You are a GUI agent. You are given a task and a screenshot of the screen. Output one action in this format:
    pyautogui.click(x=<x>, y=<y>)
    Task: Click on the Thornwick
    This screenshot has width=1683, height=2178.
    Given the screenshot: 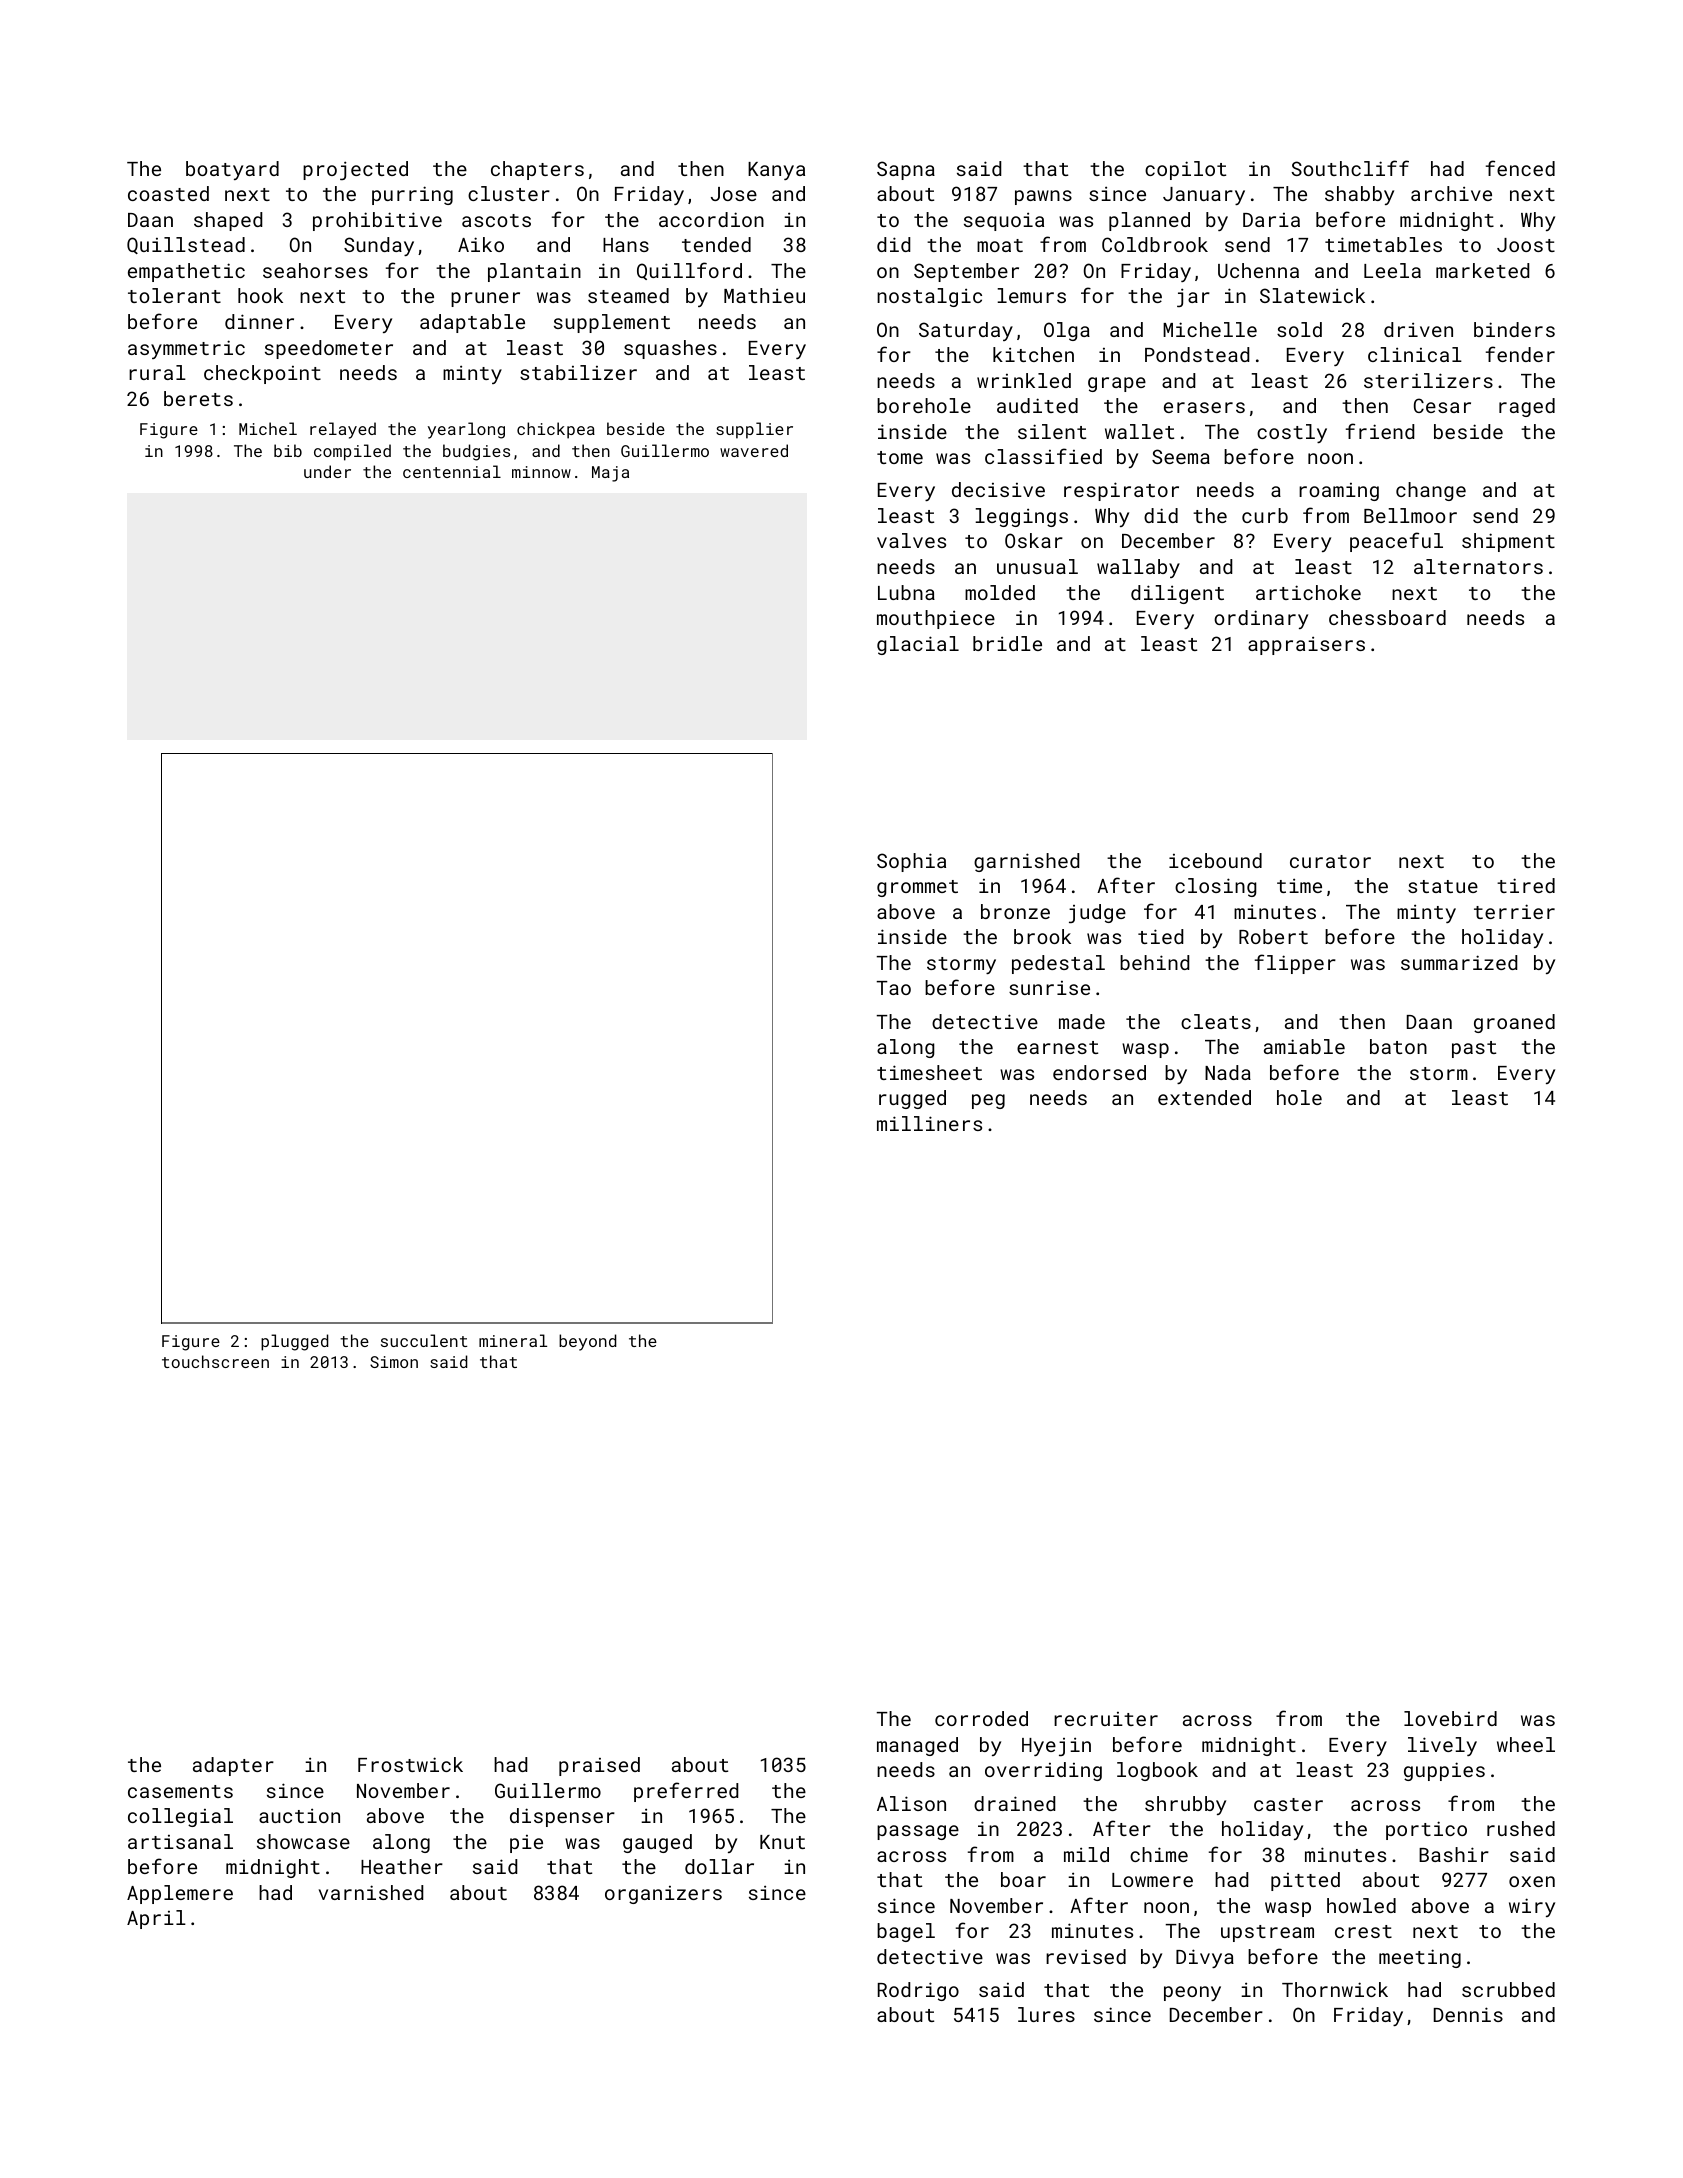 What is the action you would take?
    pyautogui.click(x=1335, y=1989)
